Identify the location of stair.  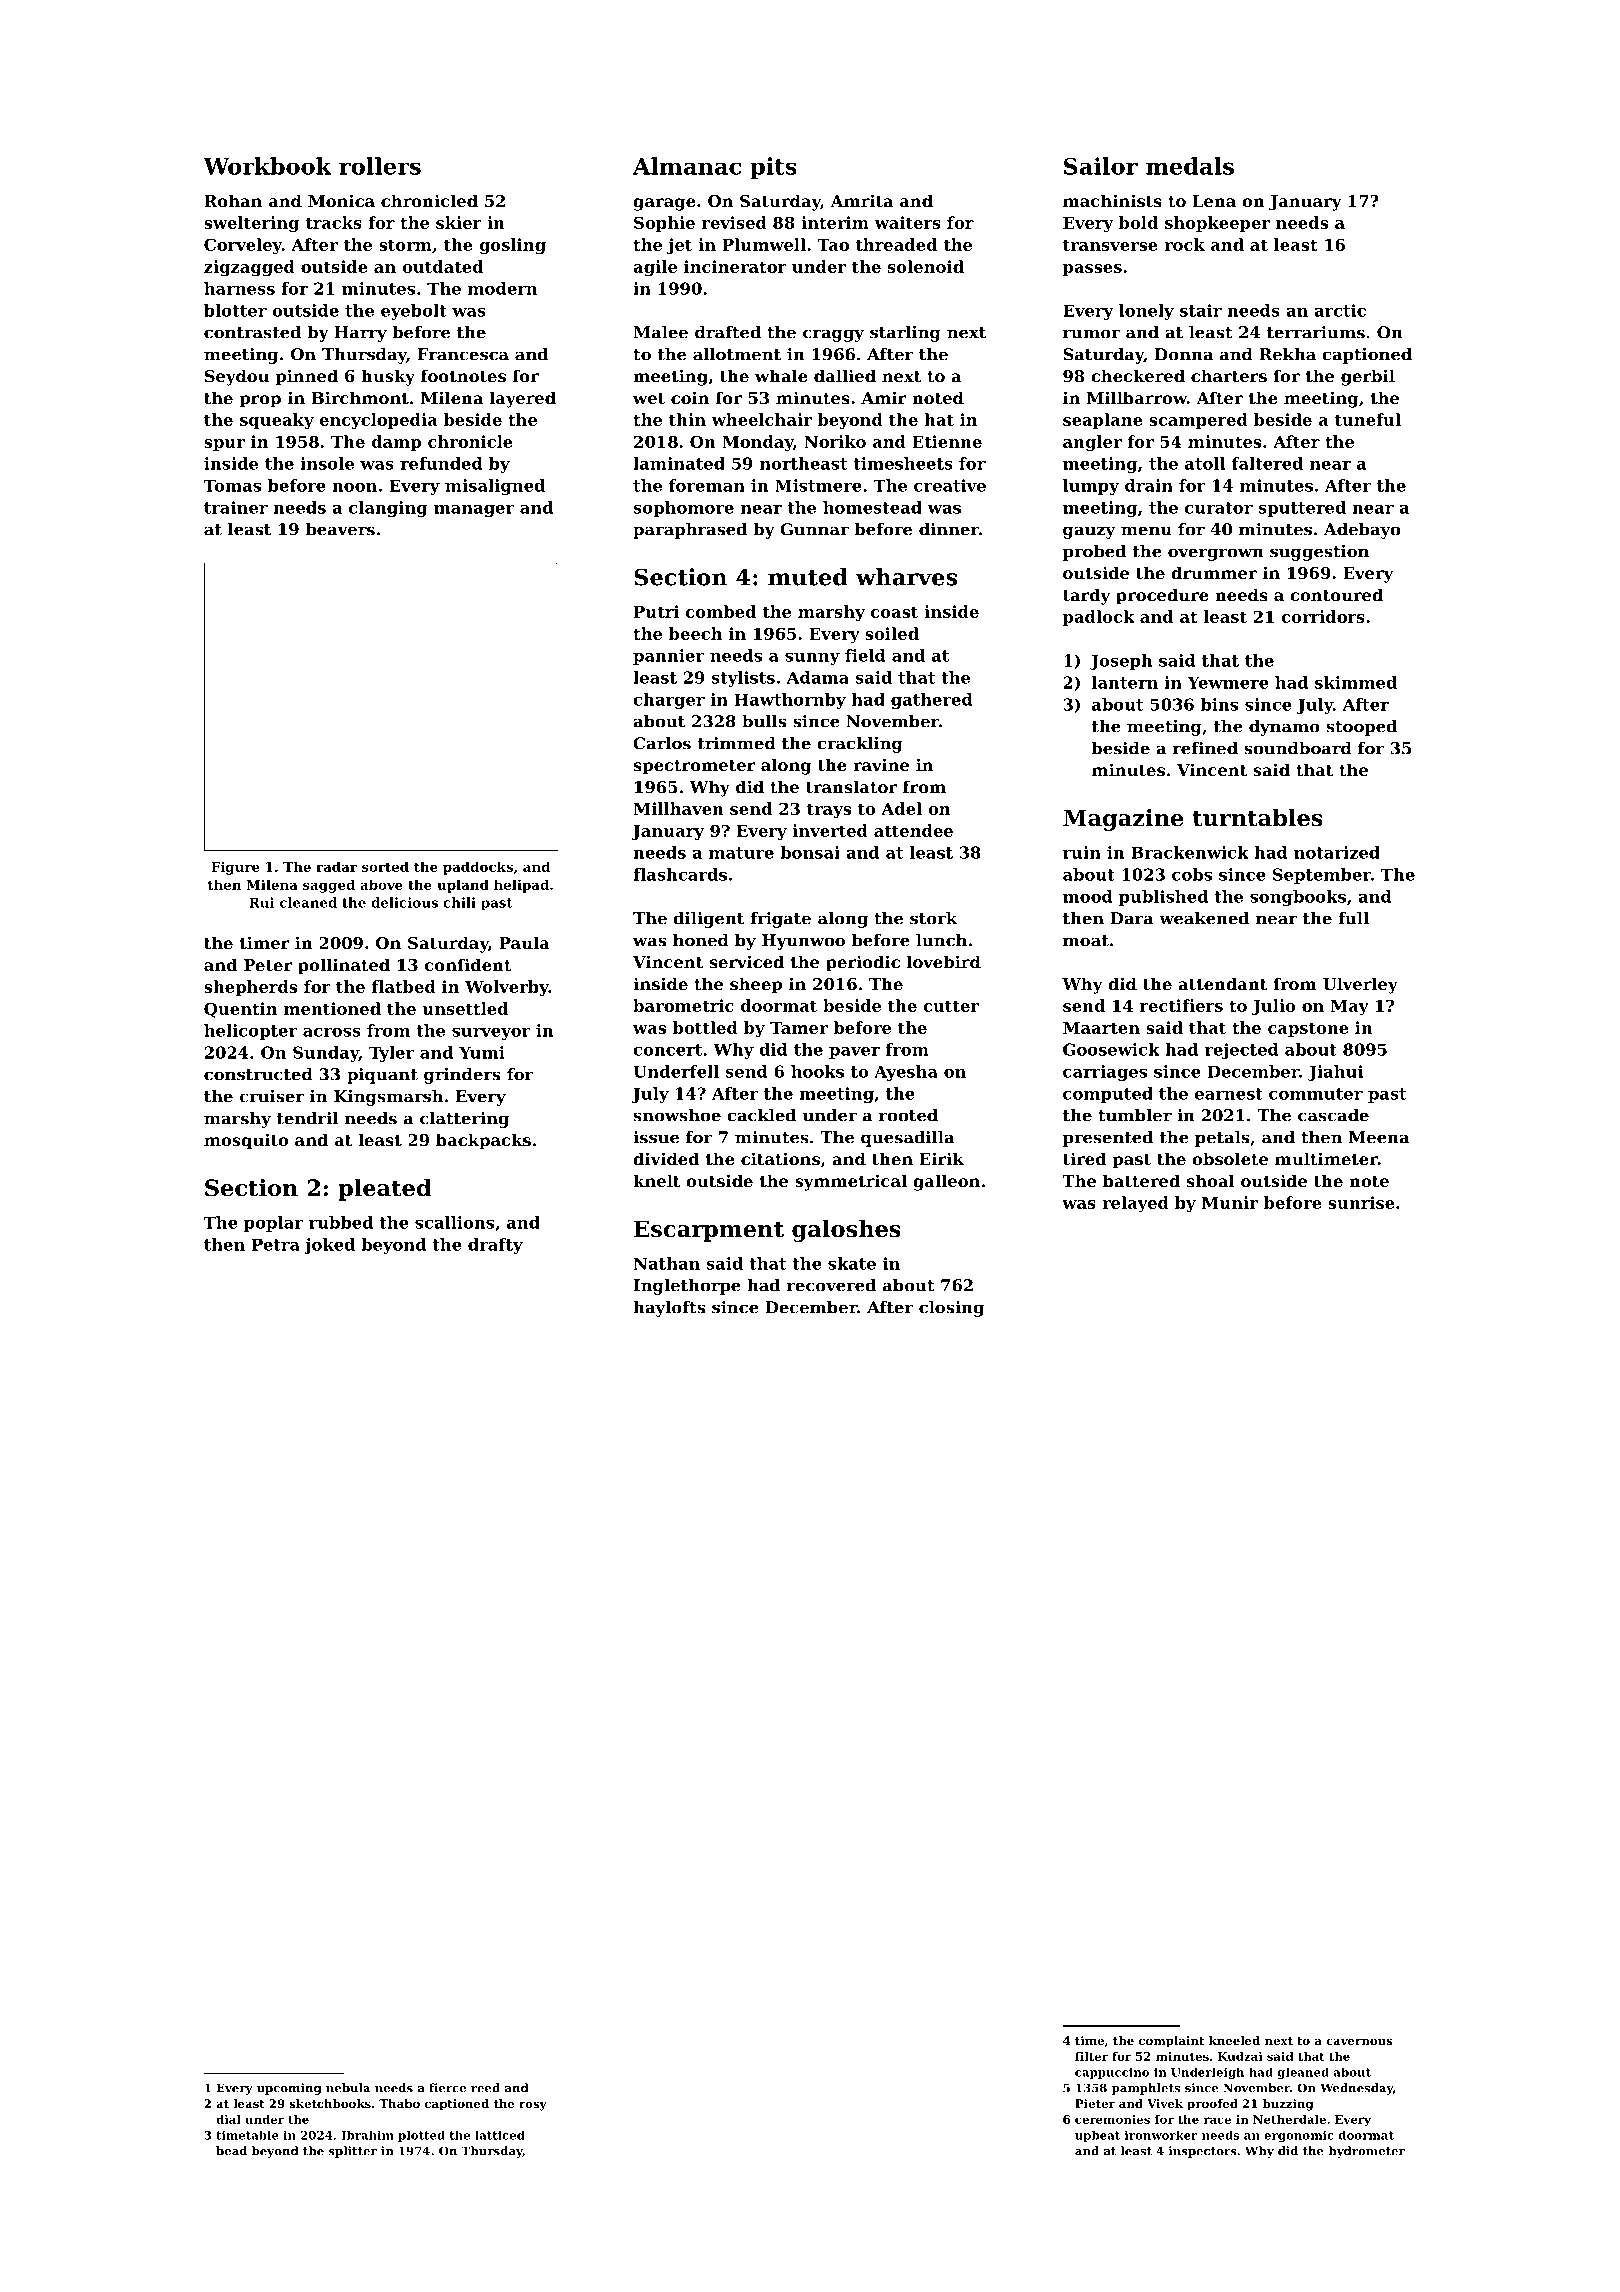
(1201, 310).
